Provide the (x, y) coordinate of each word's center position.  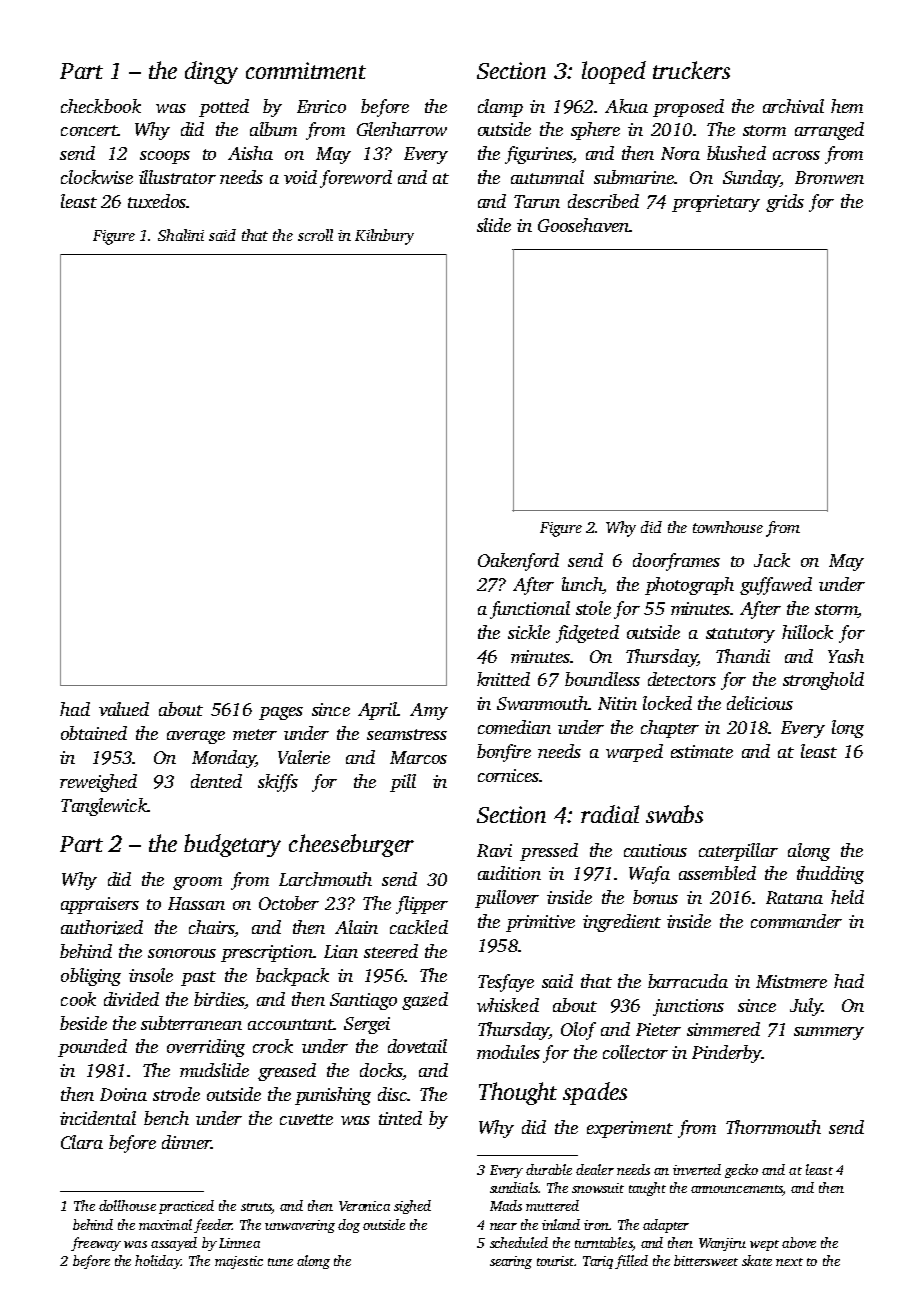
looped (614, 72)
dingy (211, 72)
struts (256, 1208)
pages (281, 713)
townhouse (728, 527)
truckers (691, 70)
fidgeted (587, 634)
